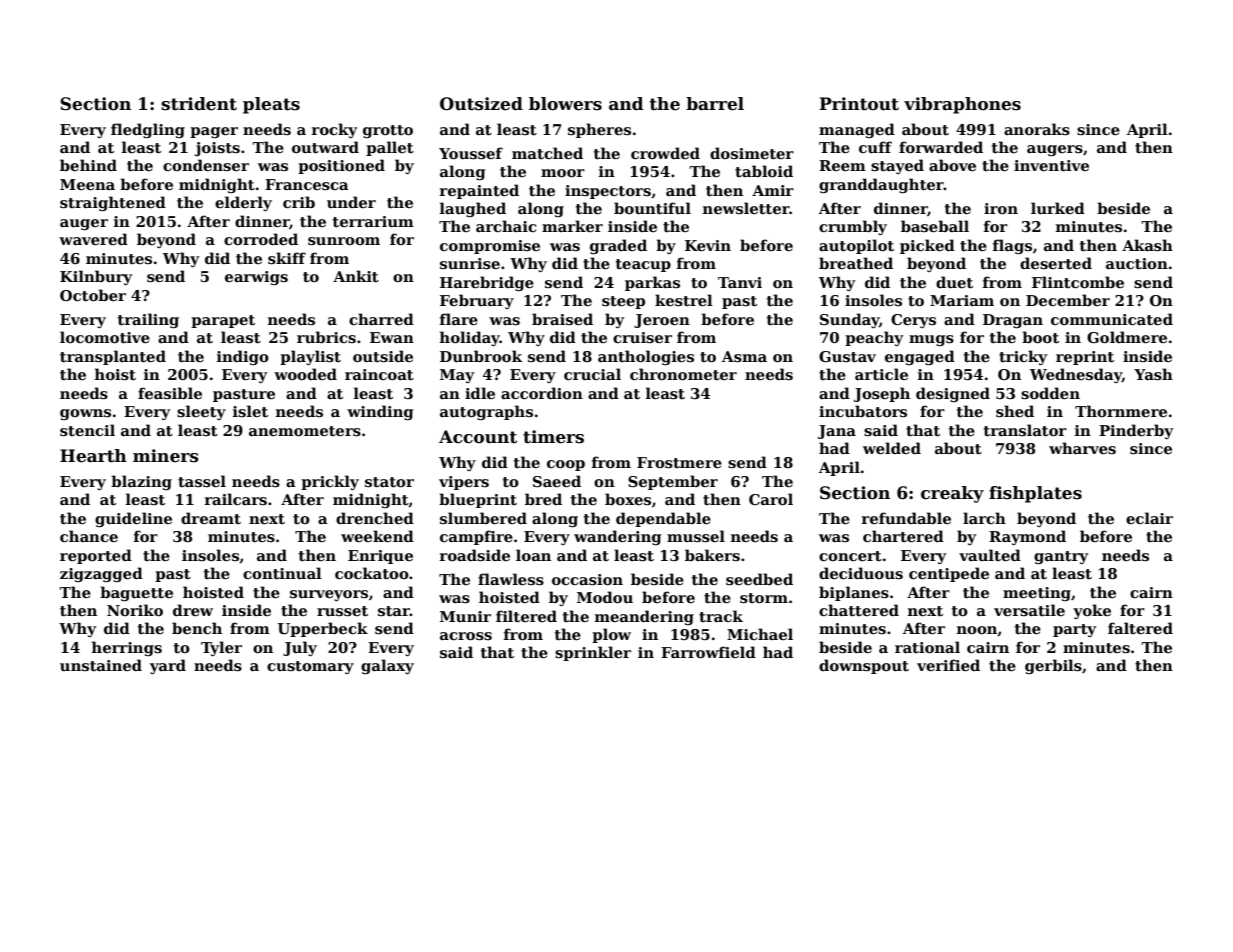 The height and width of the screenshot is (952, 1233). What do you see at coordinates (199, 104) in the screenshot?
I see `strident` at bounding box center [199, 104].
